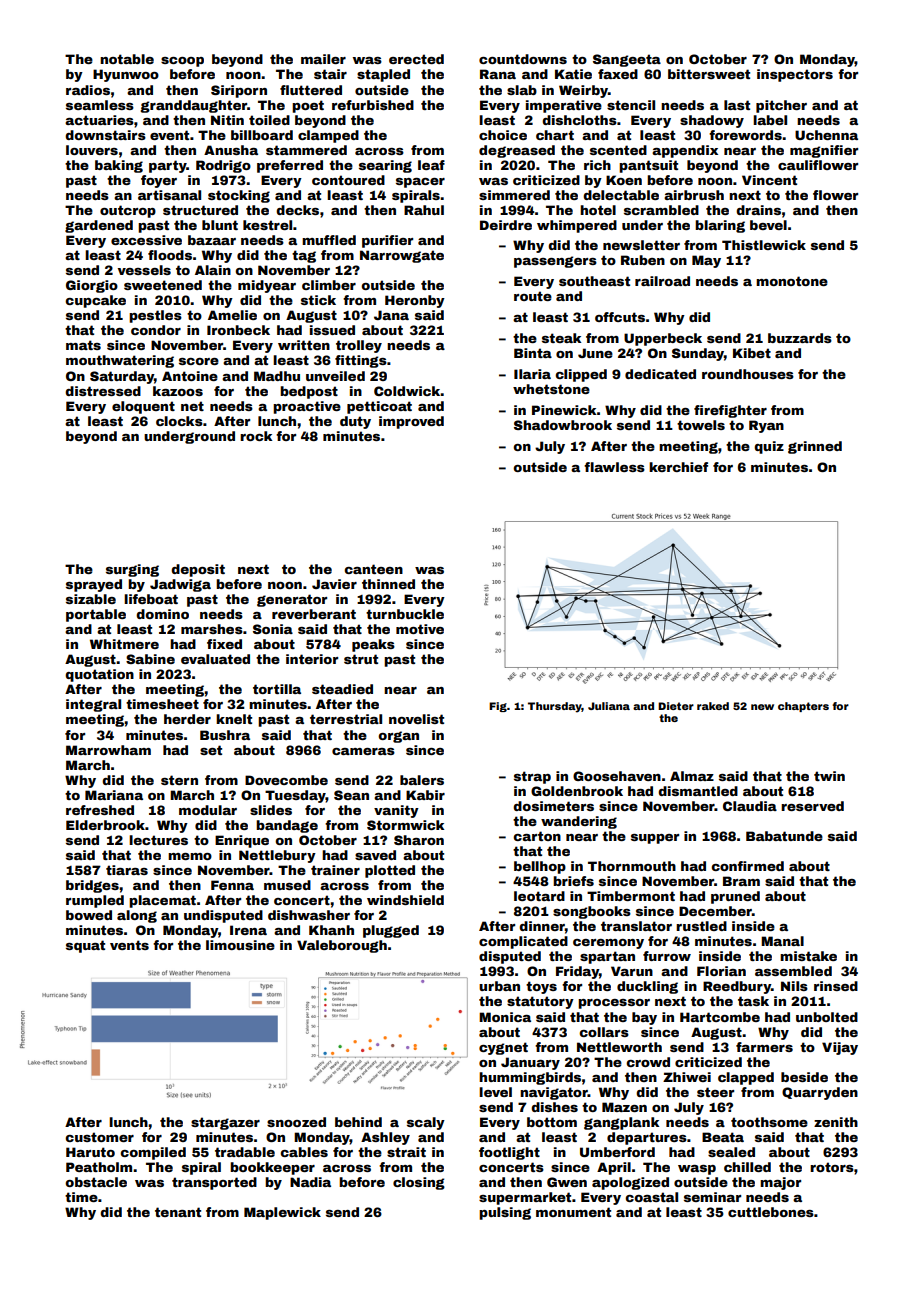  Describe the element at coordinates (627, 60) in the document. I see `Sangeeta` at that location.
